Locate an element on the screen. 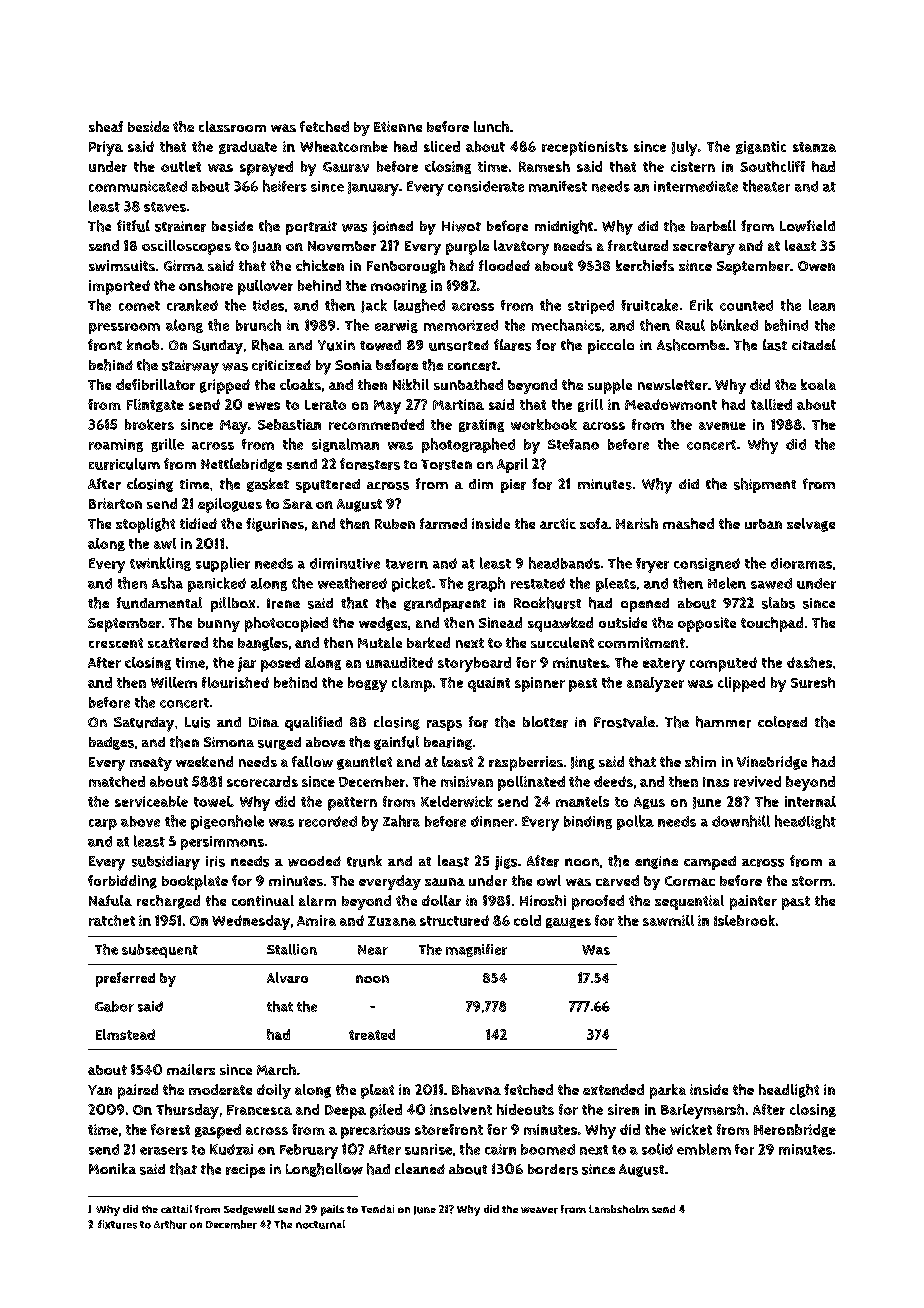  Wheatcombe is located at coordinates (344, 146).
